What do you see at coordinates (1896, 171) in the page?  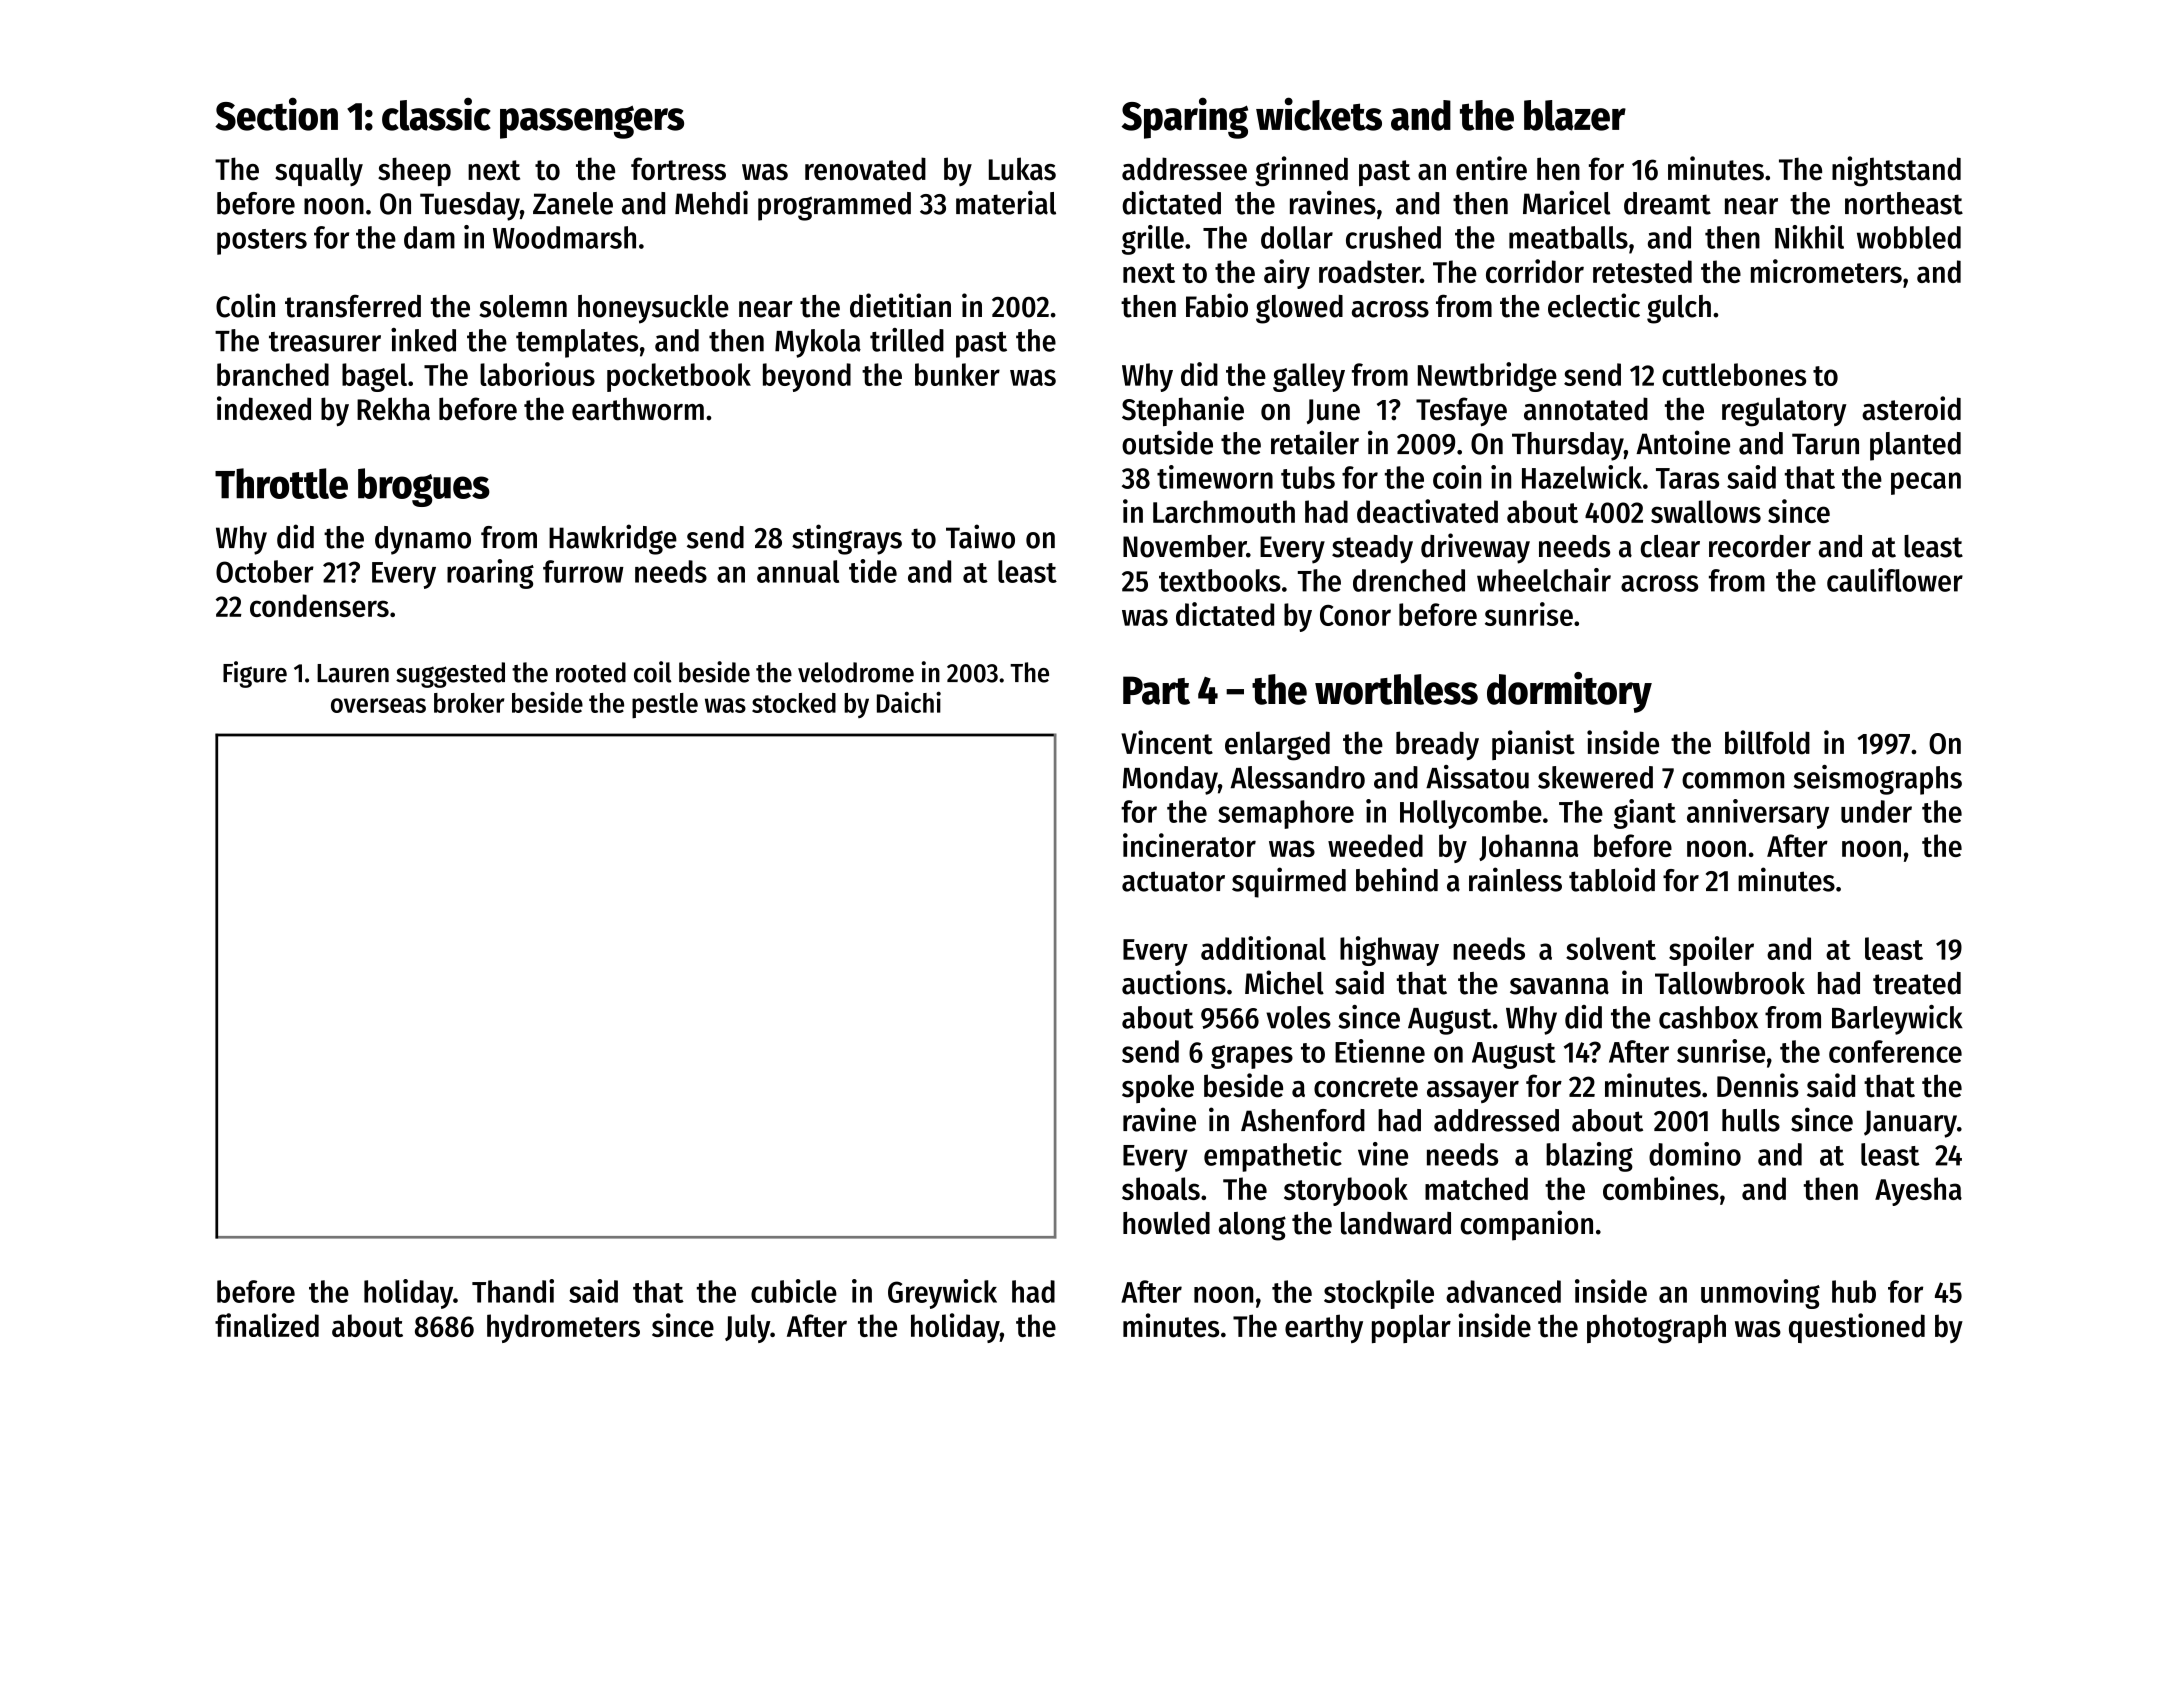 I see `nightstand` at bounding box center [1896, 171].
